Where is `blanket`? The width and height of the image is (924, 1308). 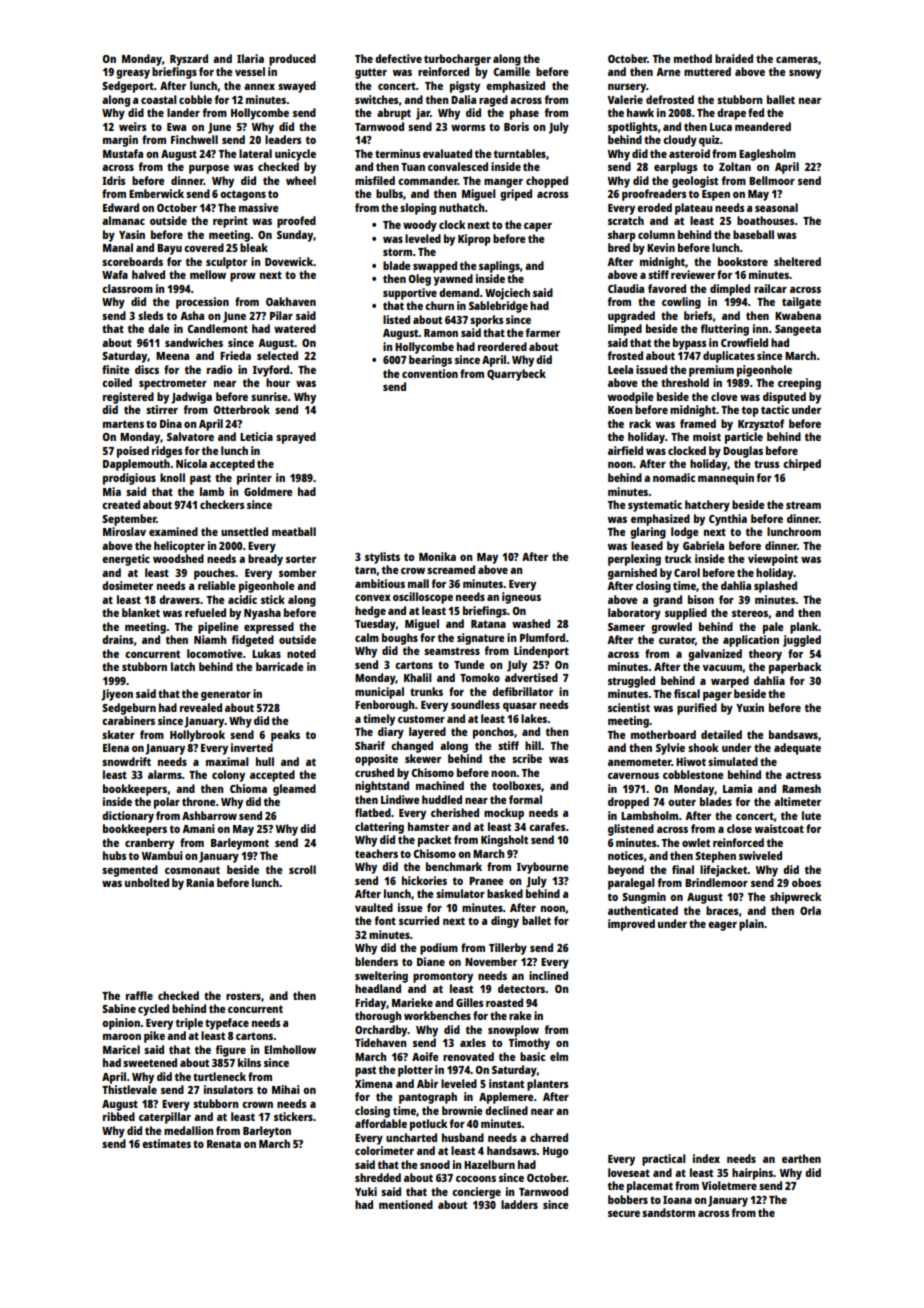 blanket is located at coordinates (141, 612).
